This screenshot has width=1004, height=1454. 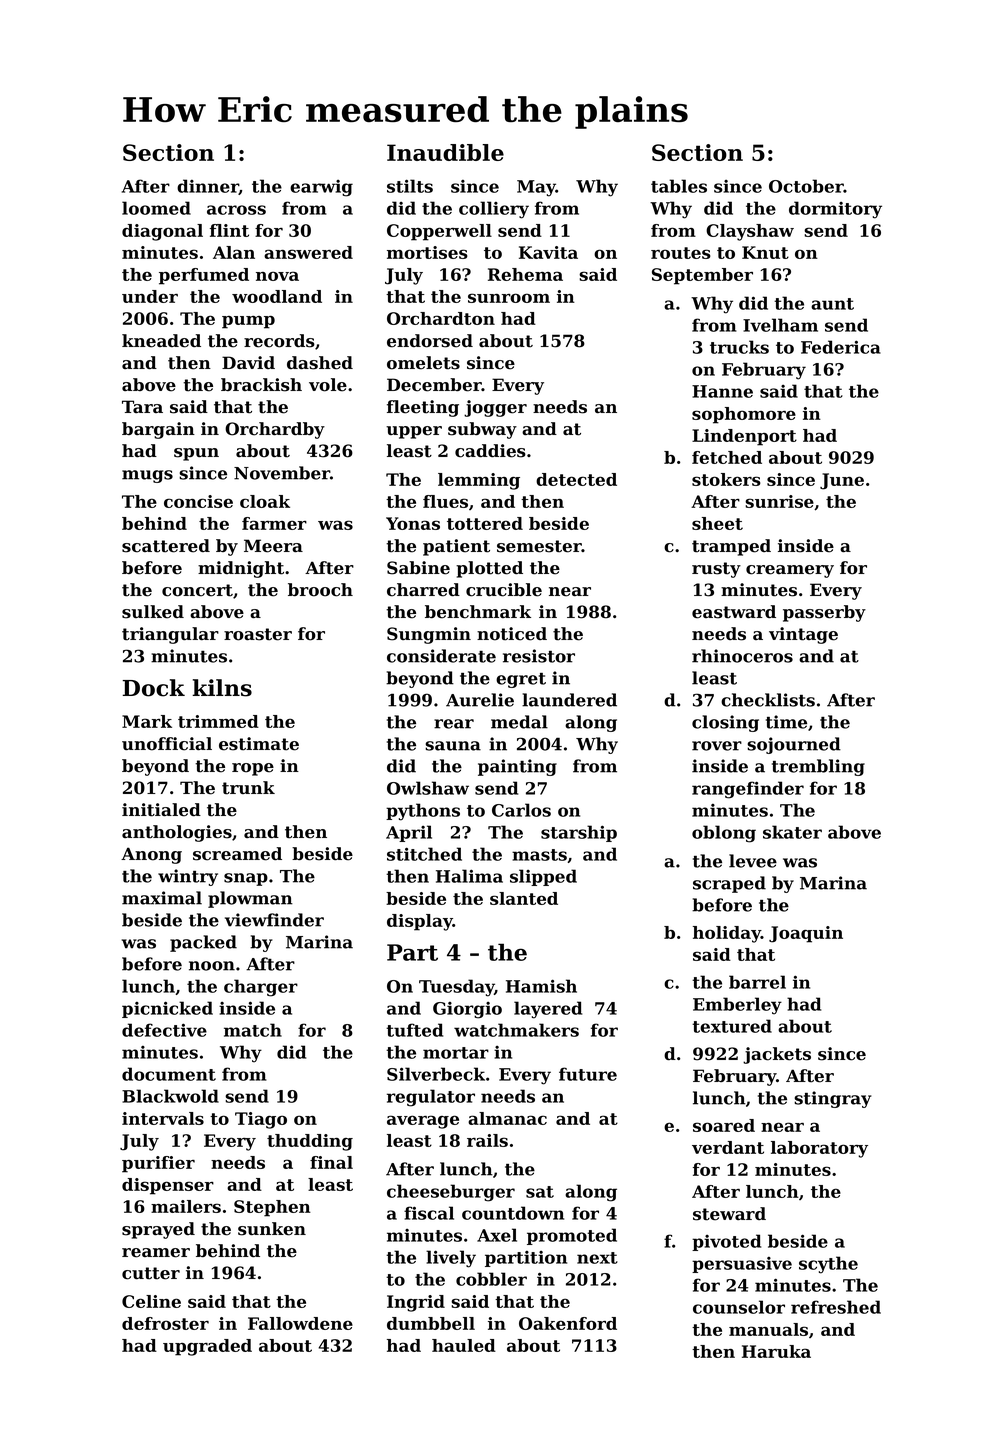 What do you see at coordinates (166, 546) in the screenshot?
I see `scattered` at bounding box center [166, 546].
